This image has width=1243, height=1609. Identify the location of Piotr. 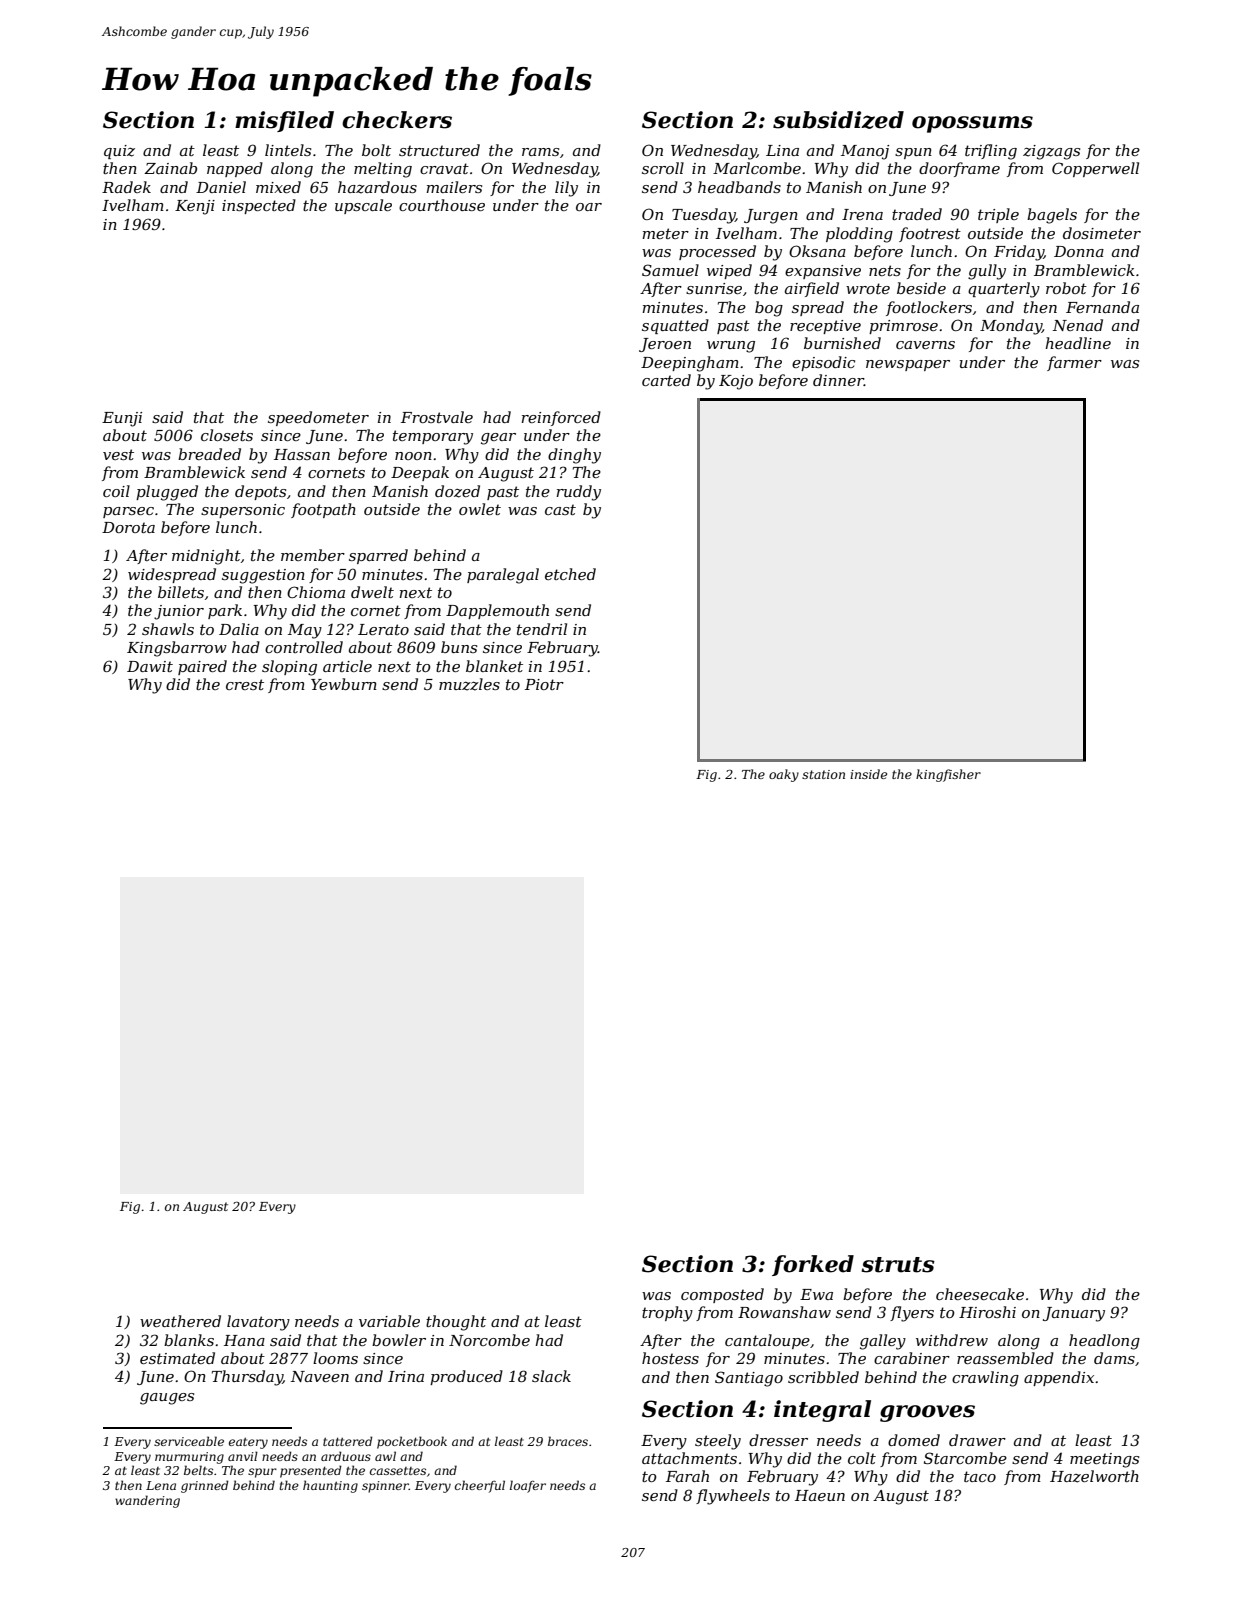
(544, 684).
